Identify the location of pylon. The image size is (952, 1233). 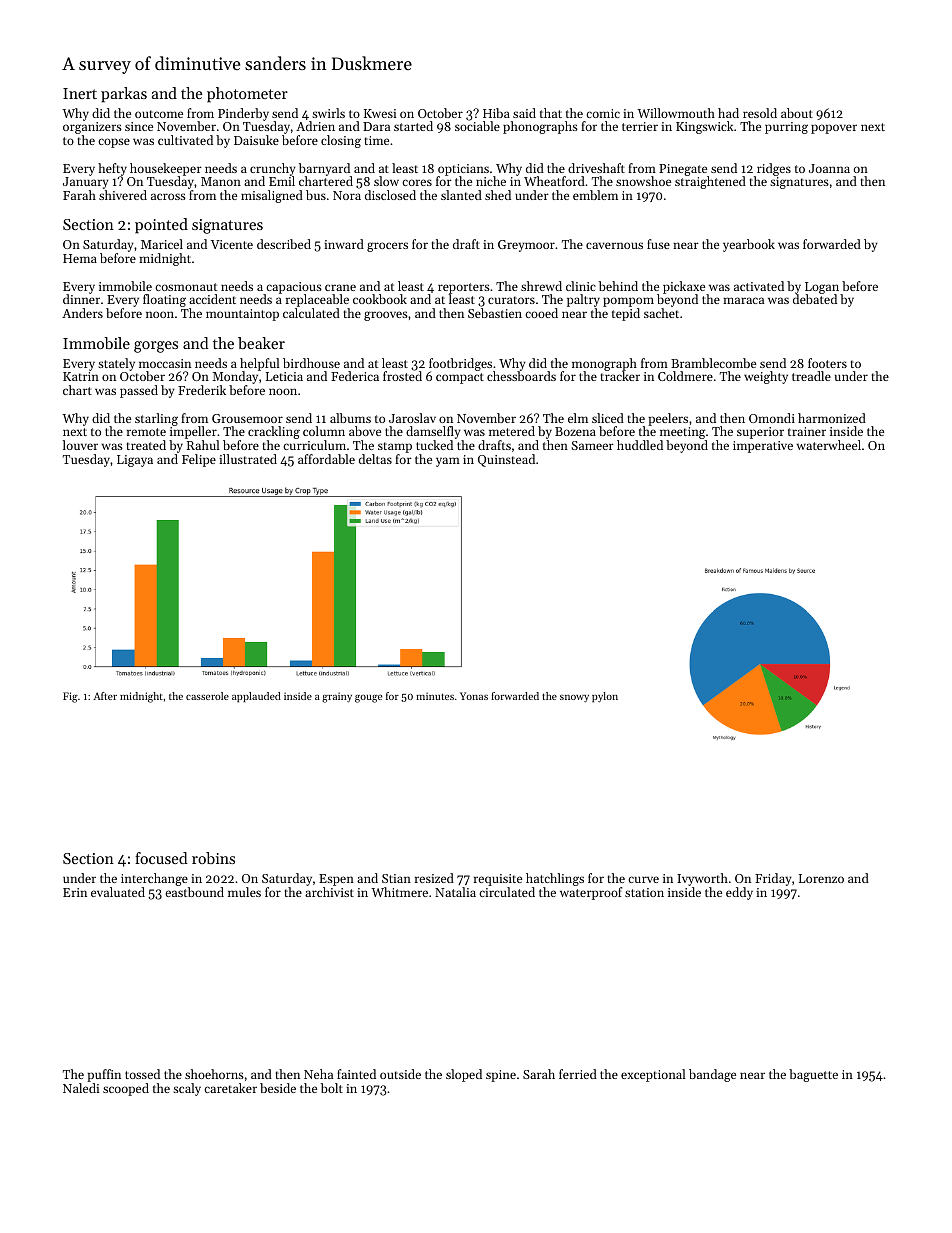
(605, 697).
